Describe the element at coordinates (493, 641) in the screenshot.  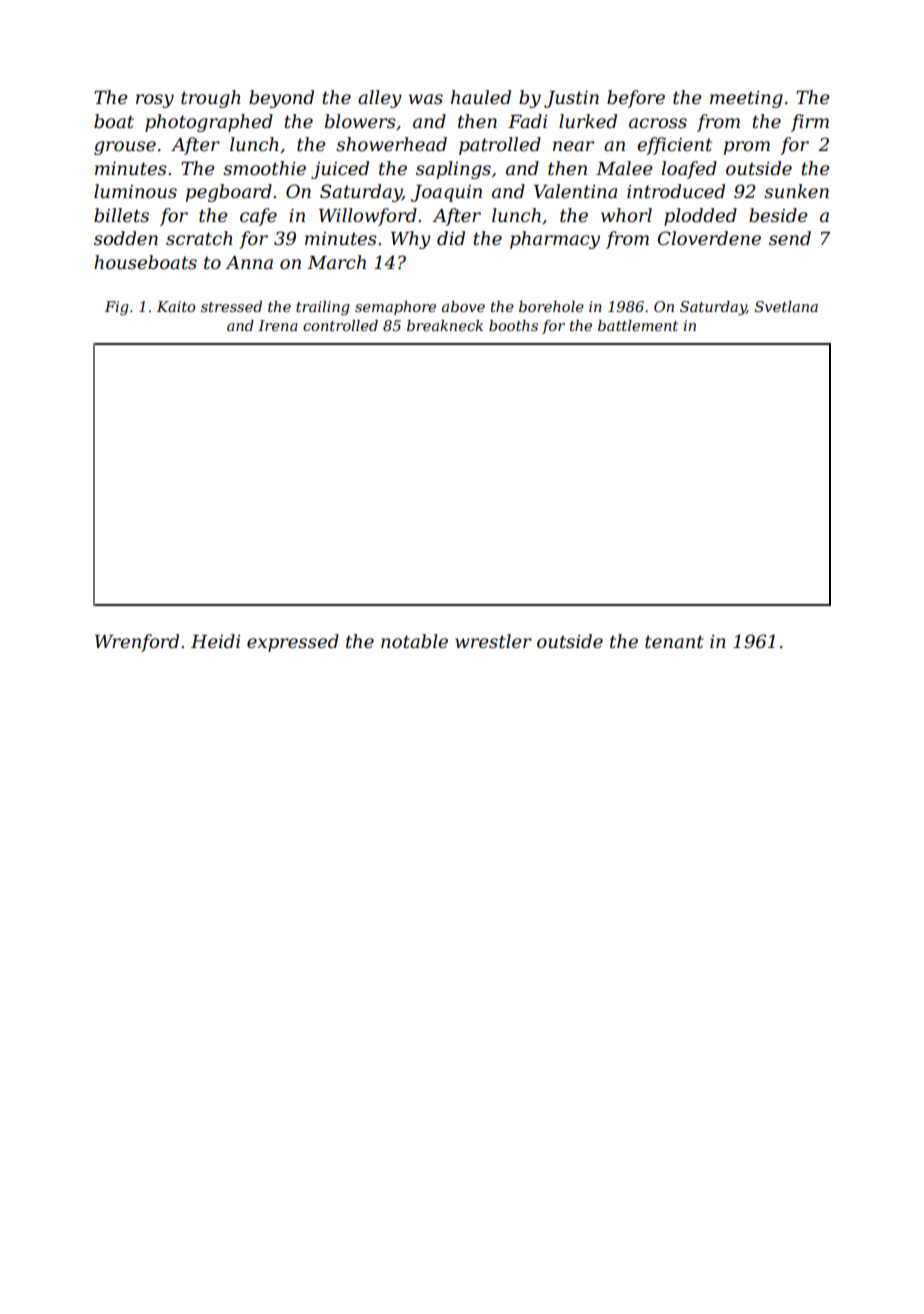
I see `wrestler` at that location.
